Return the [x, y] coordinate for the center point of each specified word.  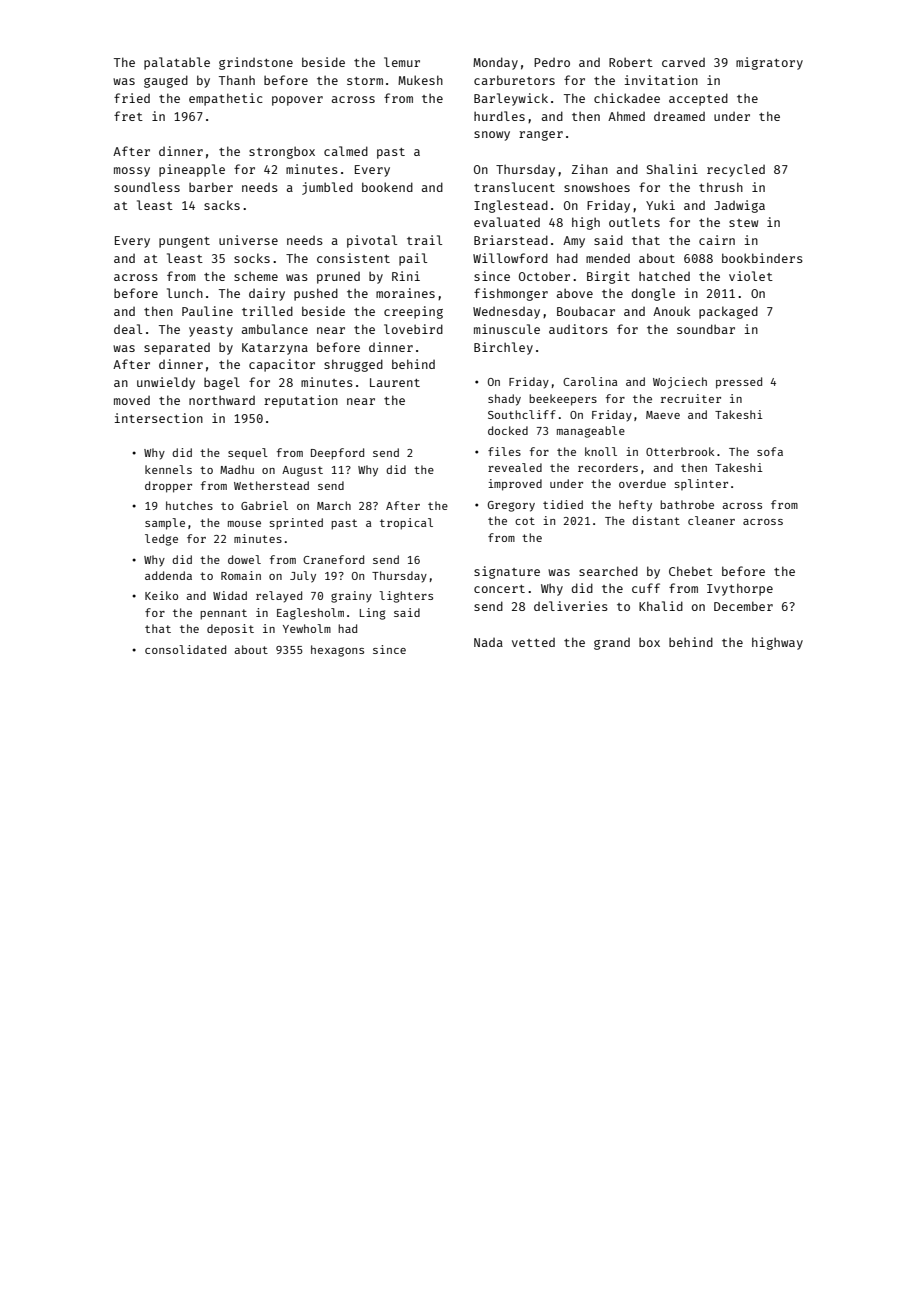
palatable [177, 63]
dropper [168, 487]
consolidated [185, 649]
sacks [222, 205]
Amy [574, 242]
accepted [698, 99]
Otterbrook [680, 451]
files [504, 451]
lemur [402, 62]
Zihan [590, 169]
